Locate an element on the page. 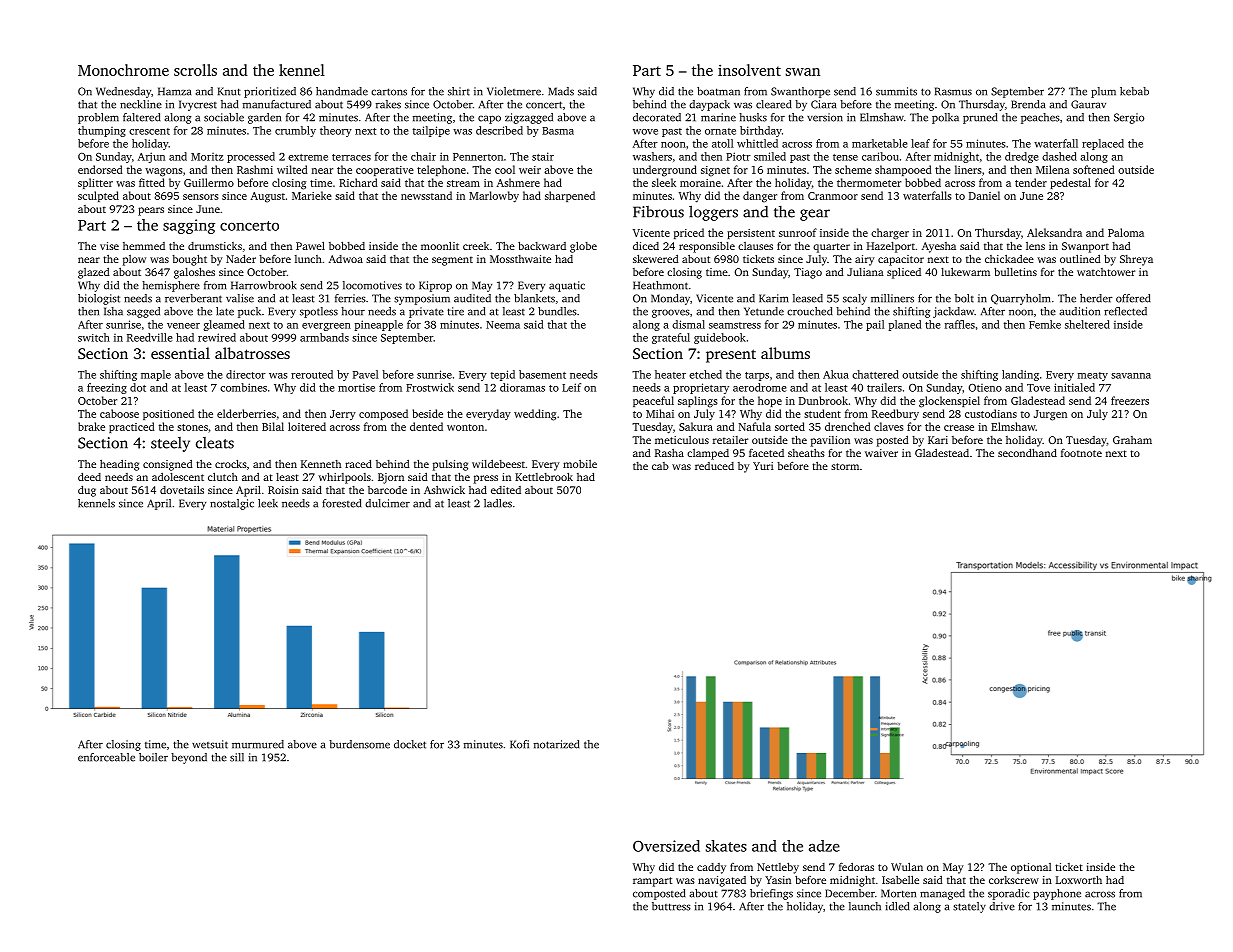  Marieke is located at coordinates (312, 195).
